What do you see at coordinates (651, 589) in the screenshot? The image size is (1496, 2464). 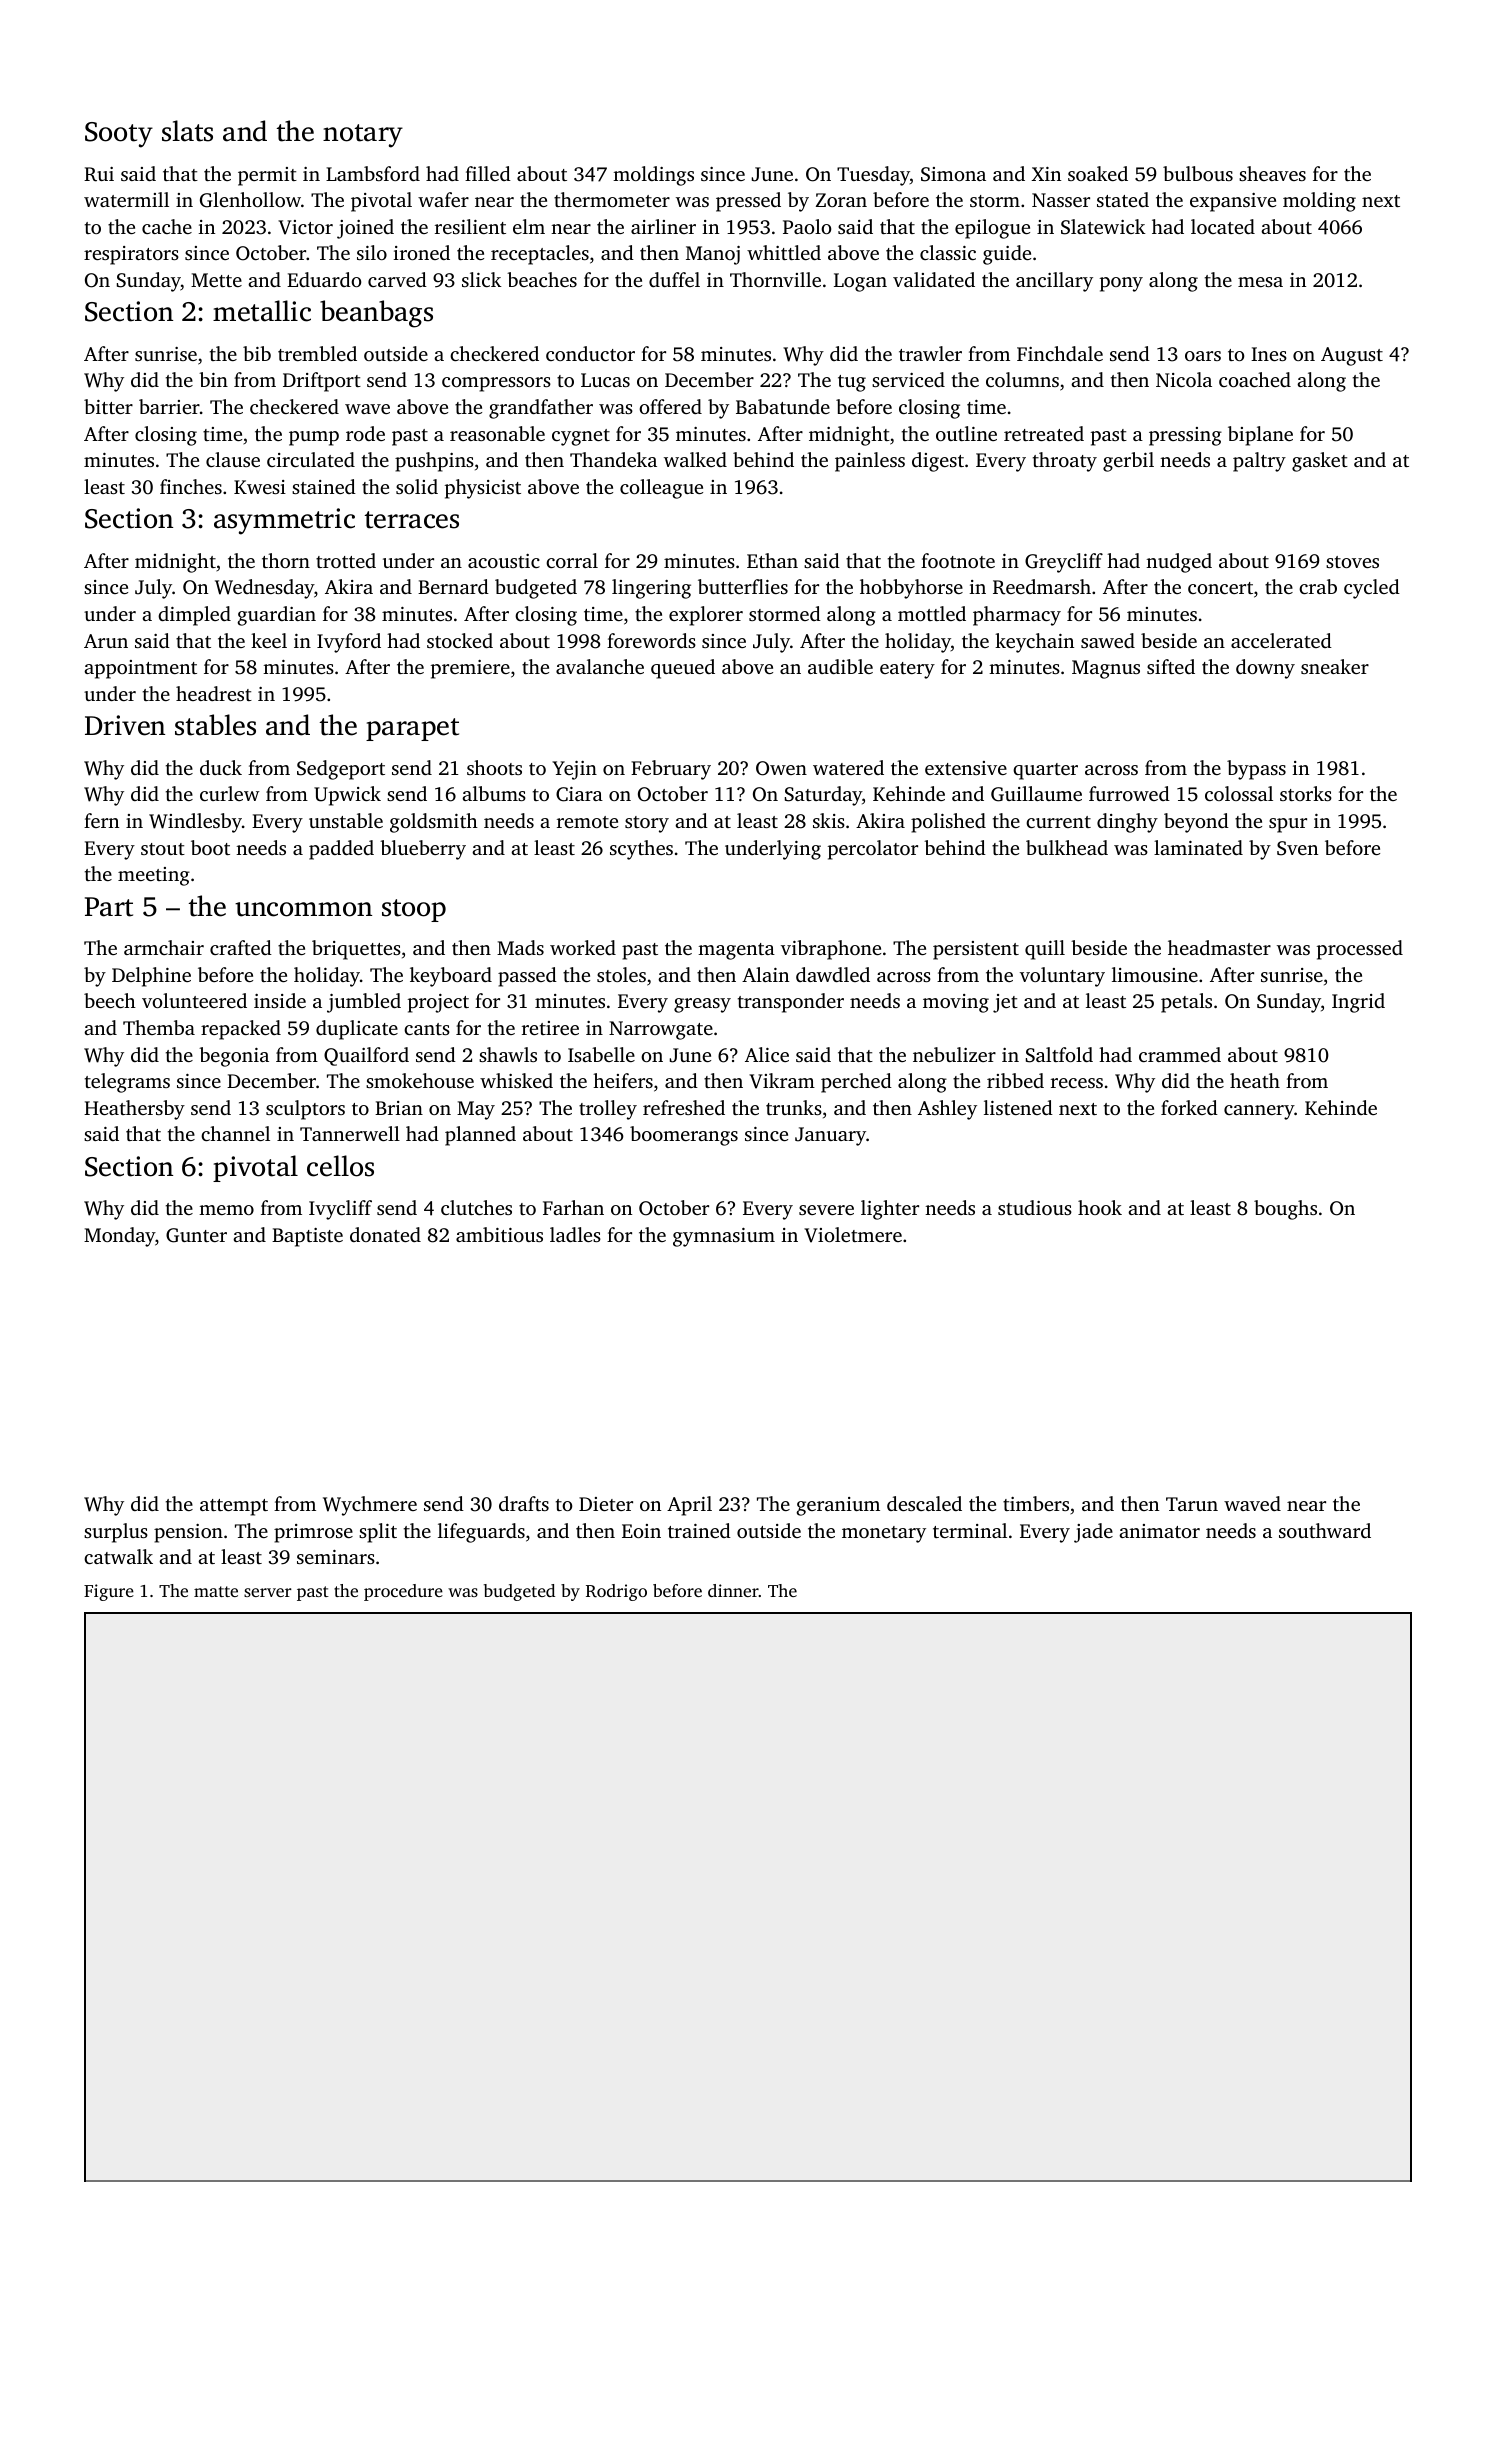 I see `lingering` at bounding box center [651, 589].
